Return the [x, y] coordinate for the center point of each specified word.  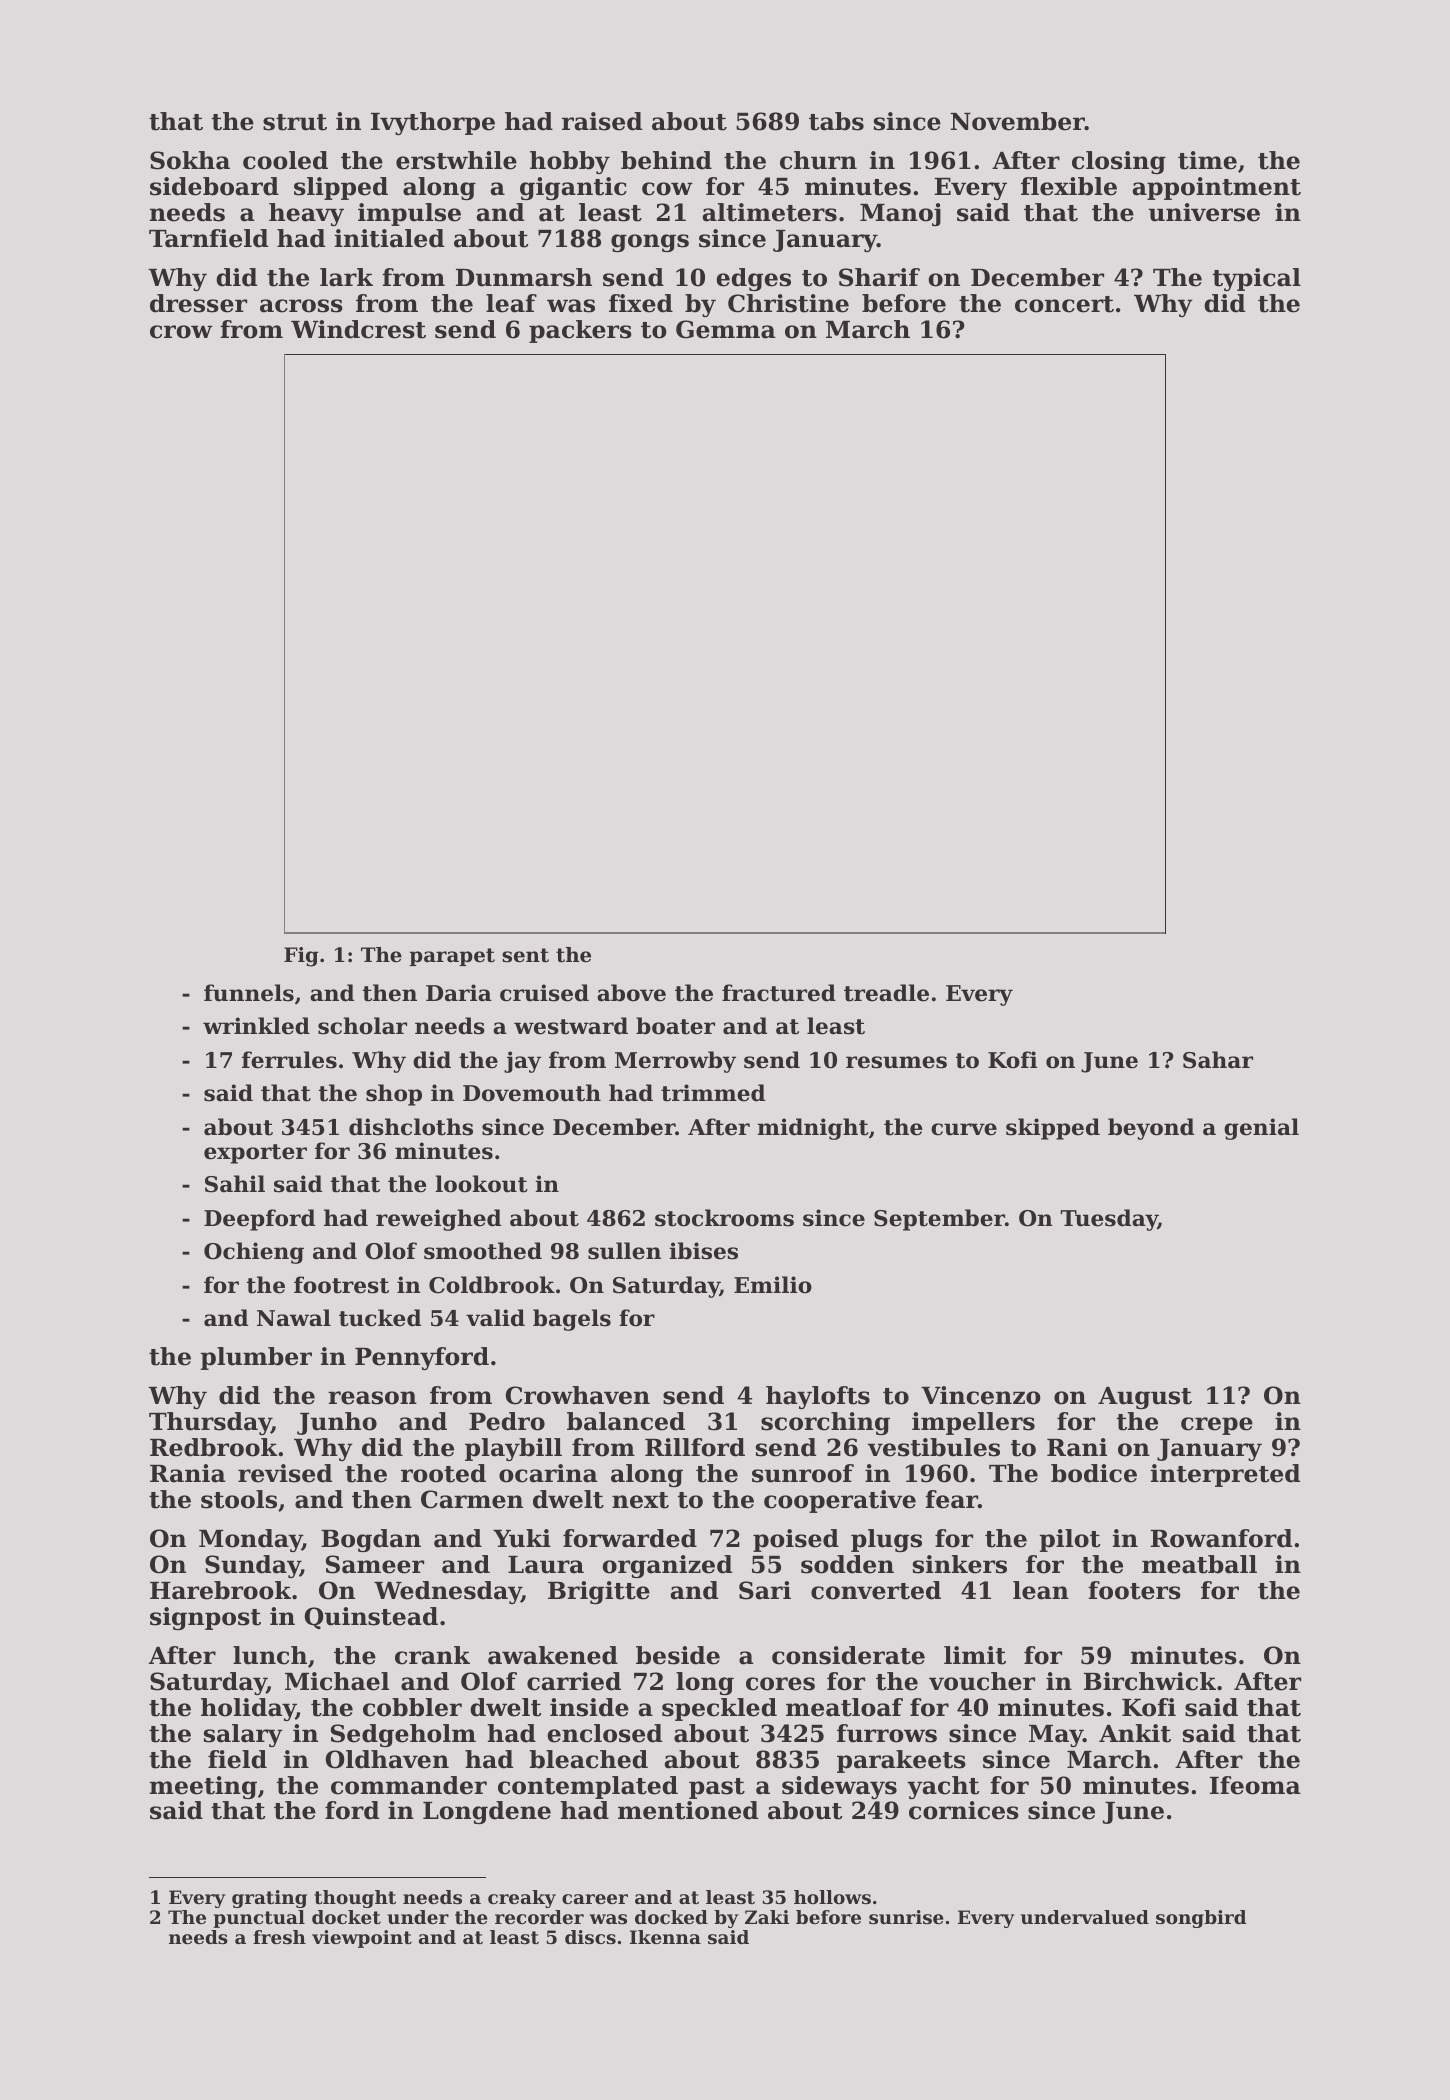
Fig [301, 957]
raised [602, 121]
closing [1119, 162]
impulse [409, 214]
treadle [886, 993]
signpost [205, 1618]
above [631, 993]
